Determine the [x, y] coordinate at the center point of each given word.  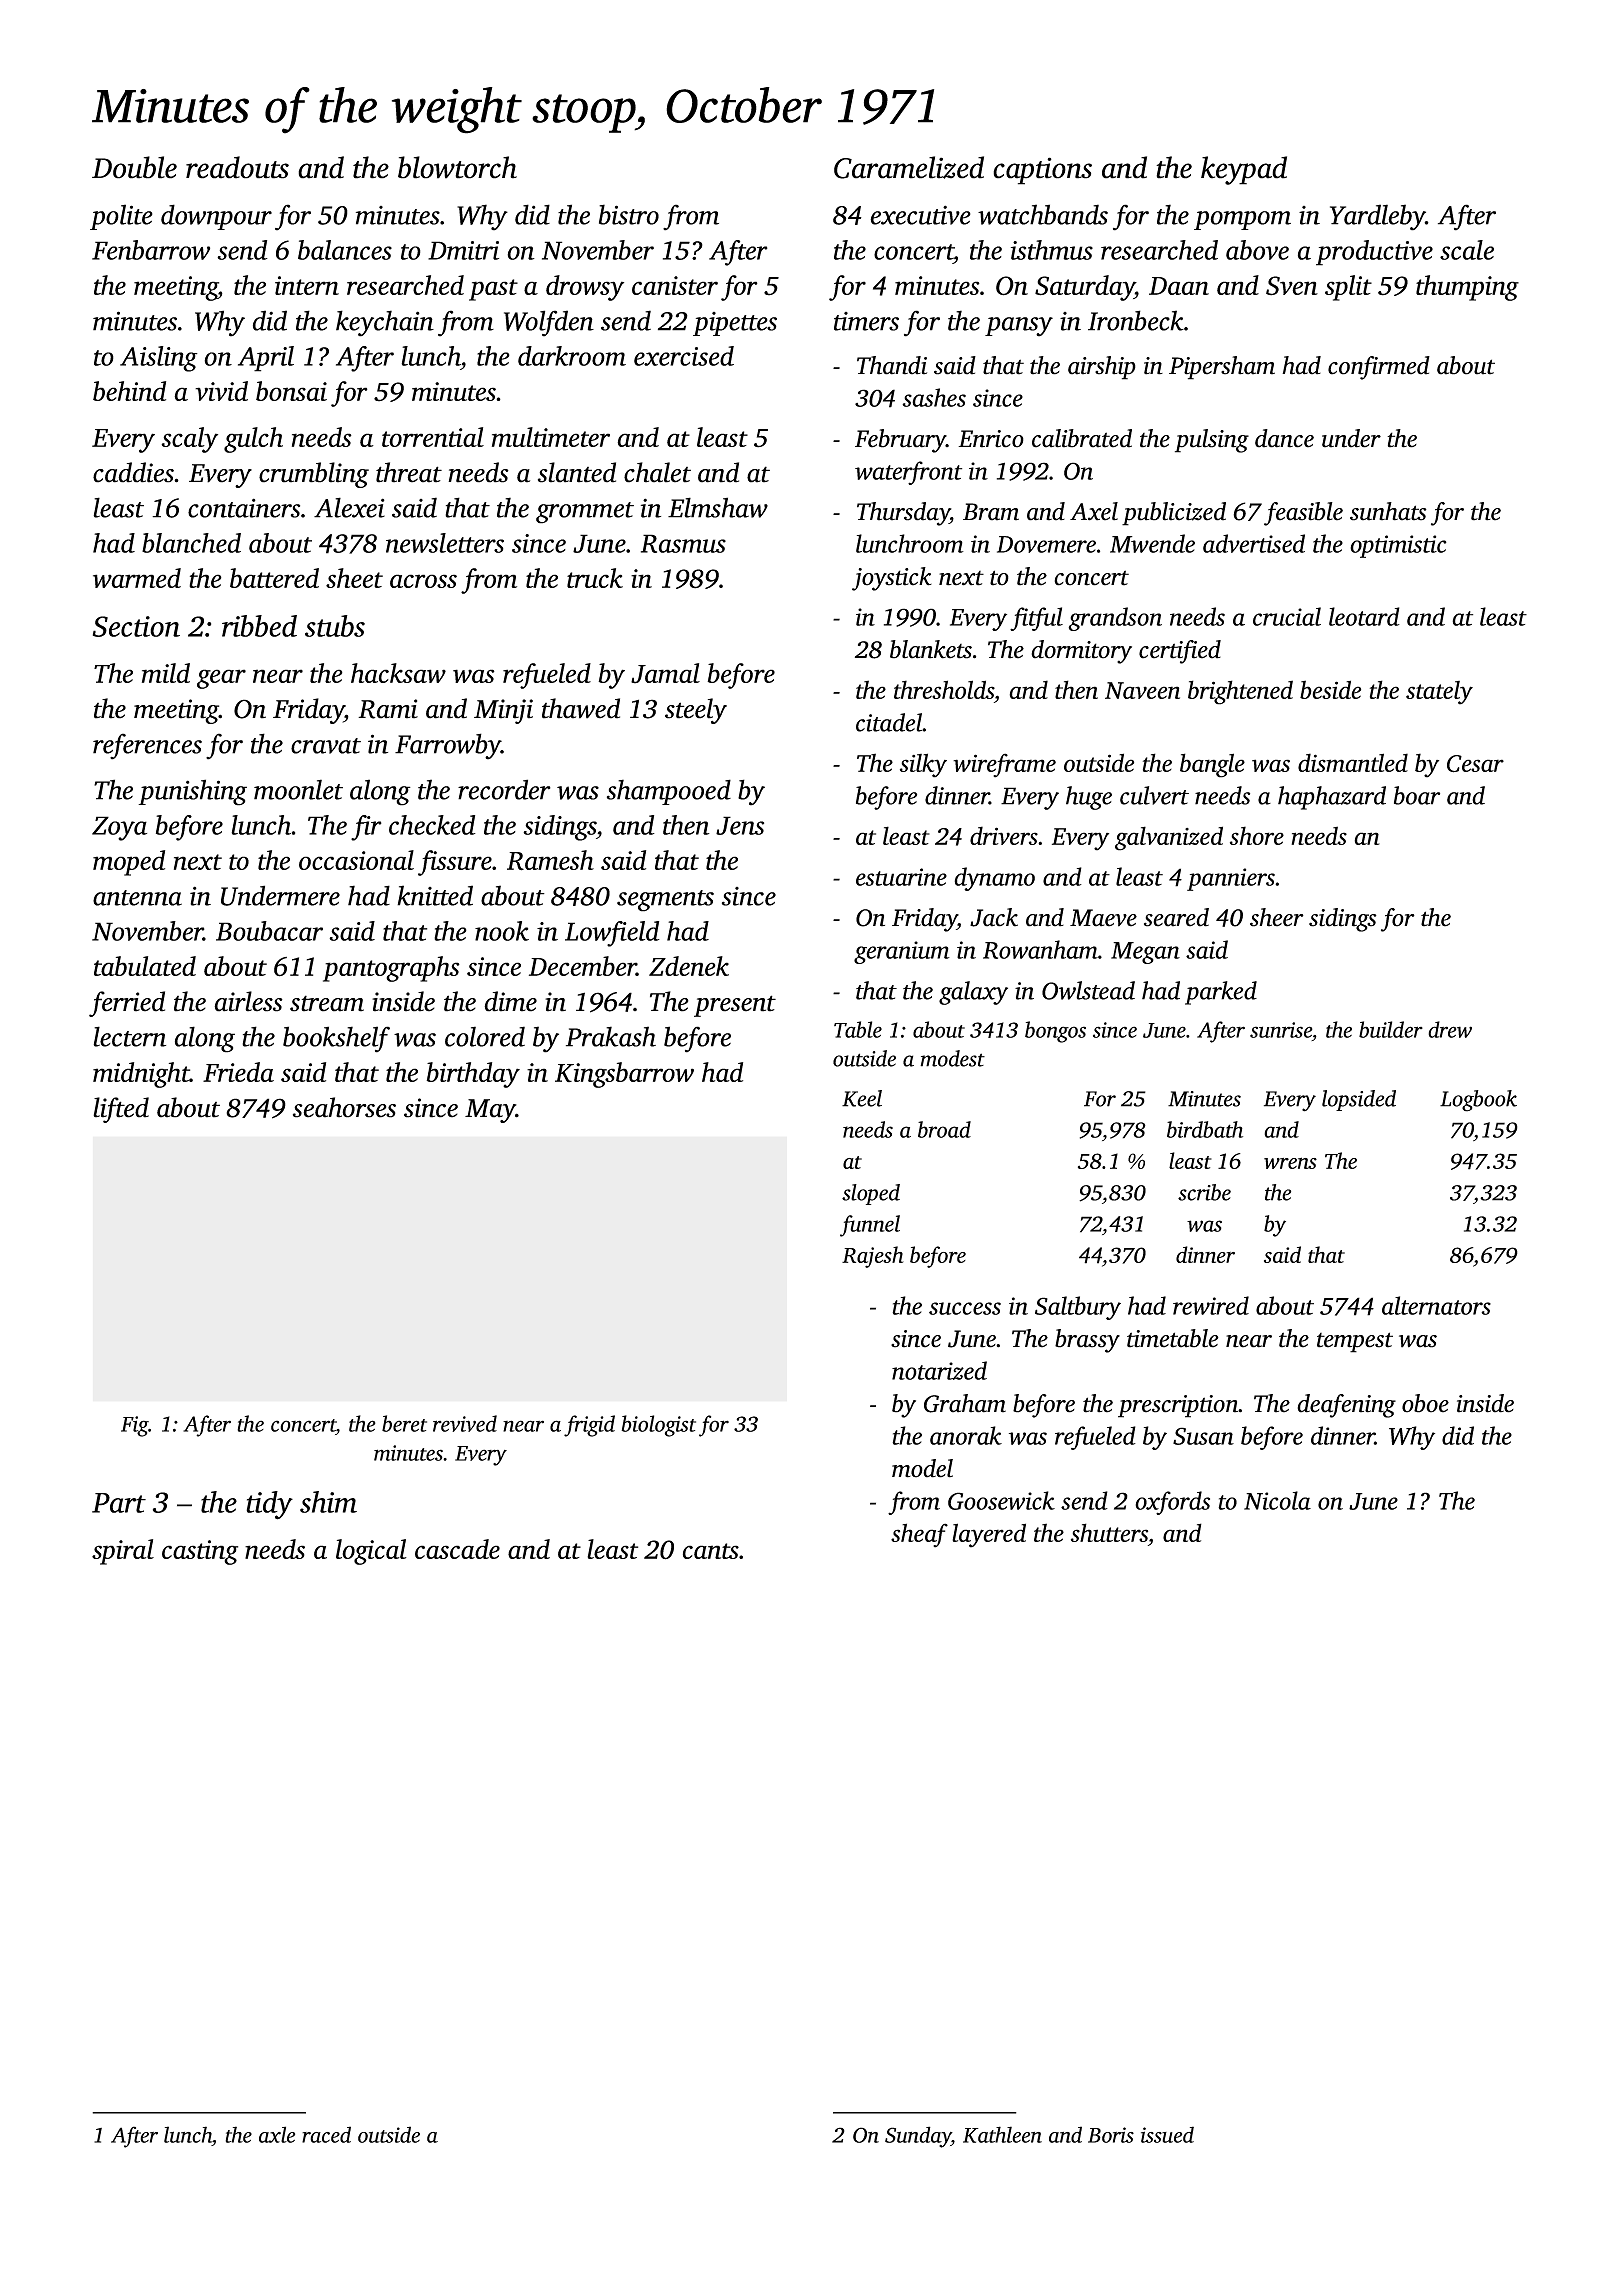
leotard [1364, 616]
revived [465, 1423]
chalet [657, 472]
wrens [1290, 1163]
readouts [237, 167]
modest [952, 1058]
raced [326, 2134]
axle [277, 2134]
